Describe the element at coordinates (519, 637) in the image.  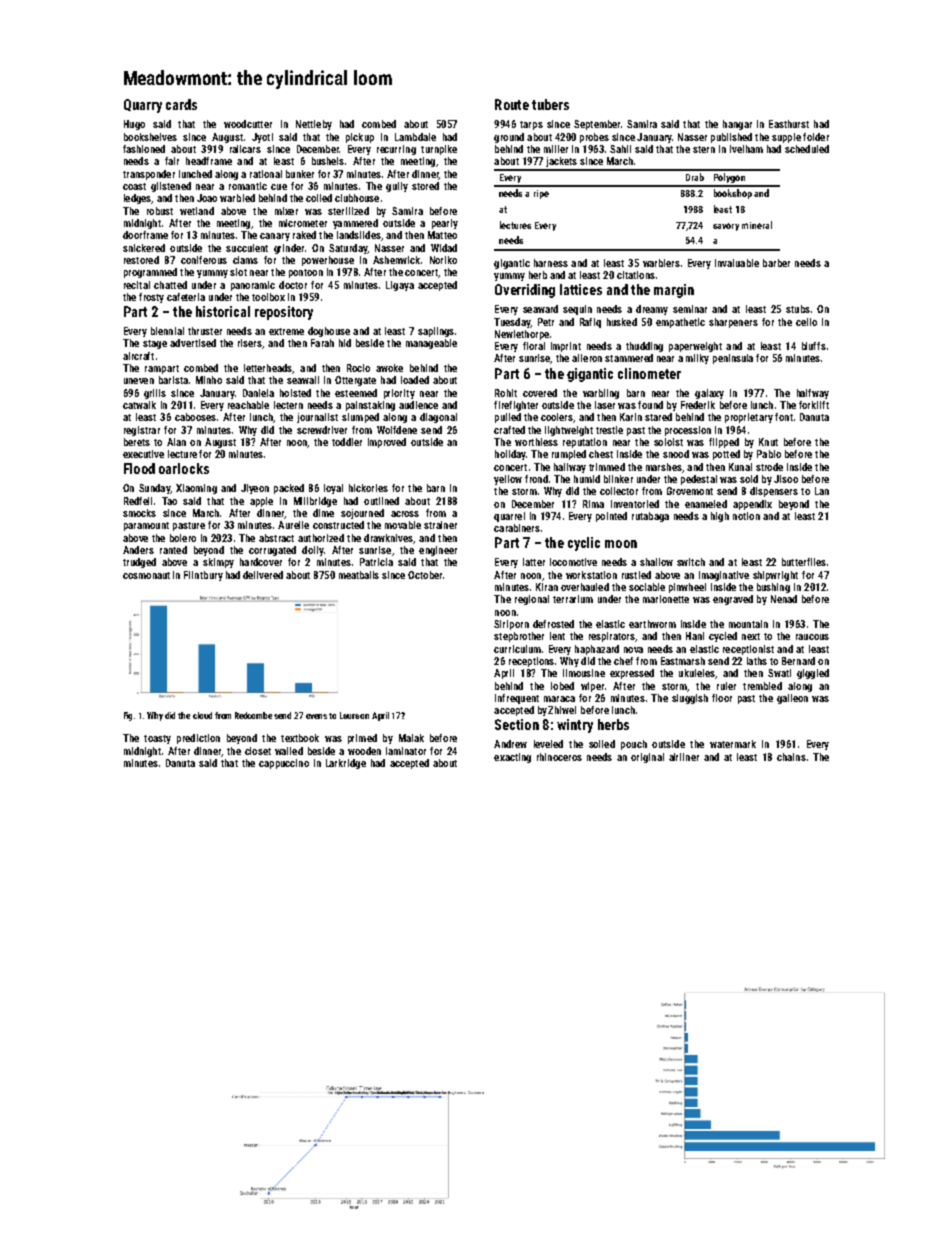
I see `stepbrother` at that location.
